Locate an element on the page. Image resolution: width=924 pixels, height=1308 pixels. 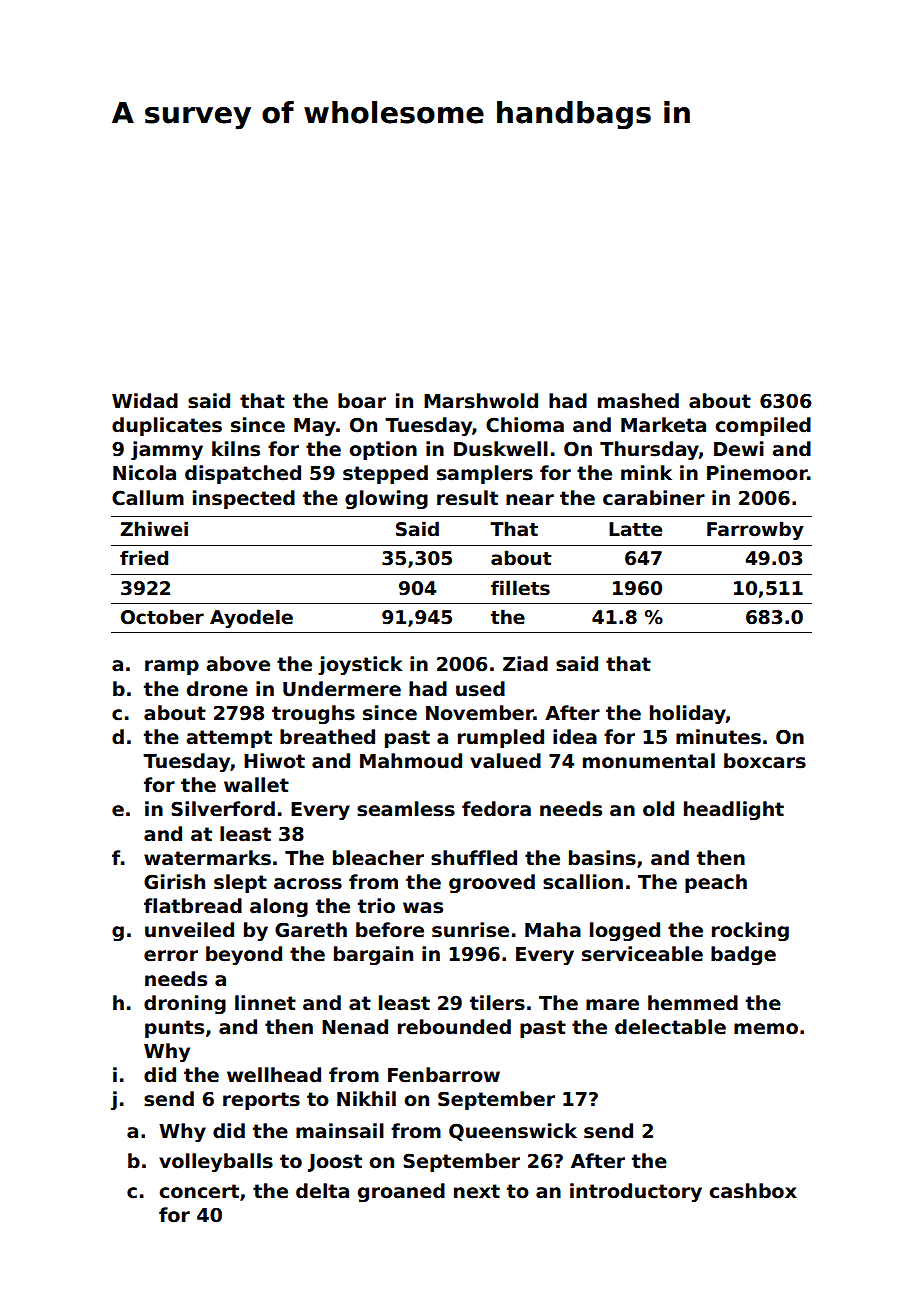
before is located at coordinates (390, 930).
